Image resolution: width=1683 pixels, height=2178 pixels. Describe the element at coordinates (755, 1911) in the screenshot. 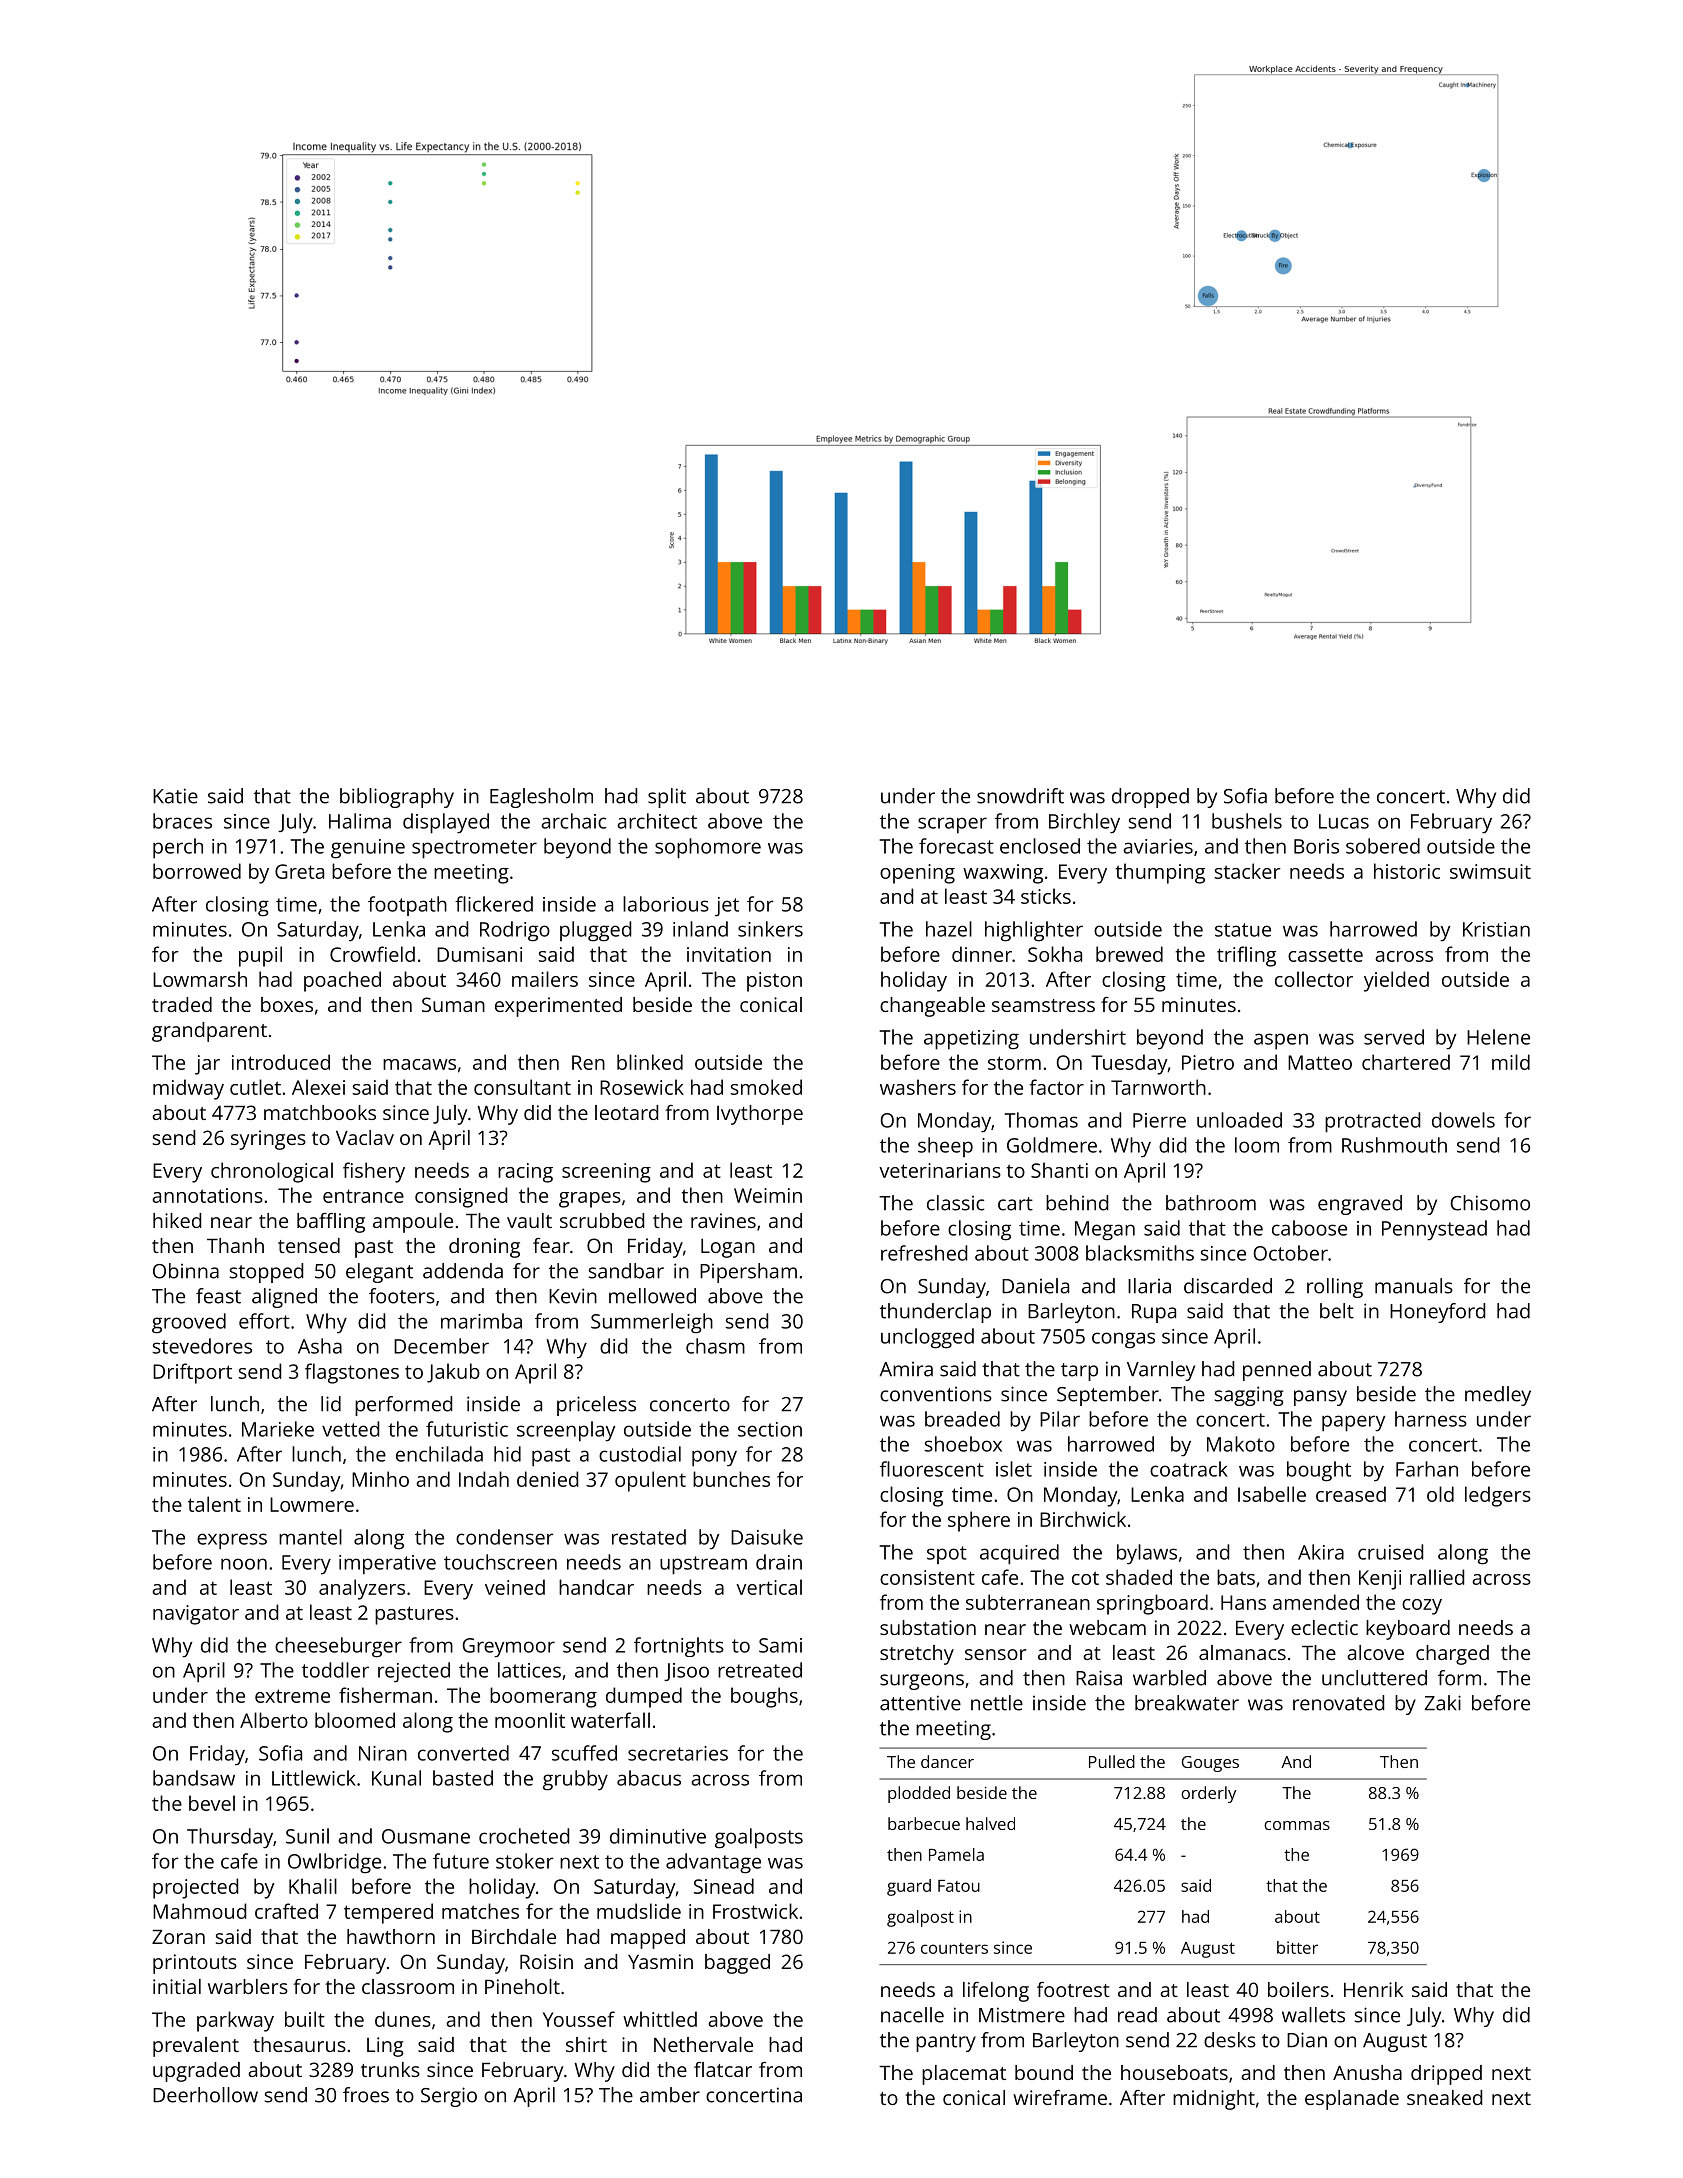

I see `Frostwick` at that location.
